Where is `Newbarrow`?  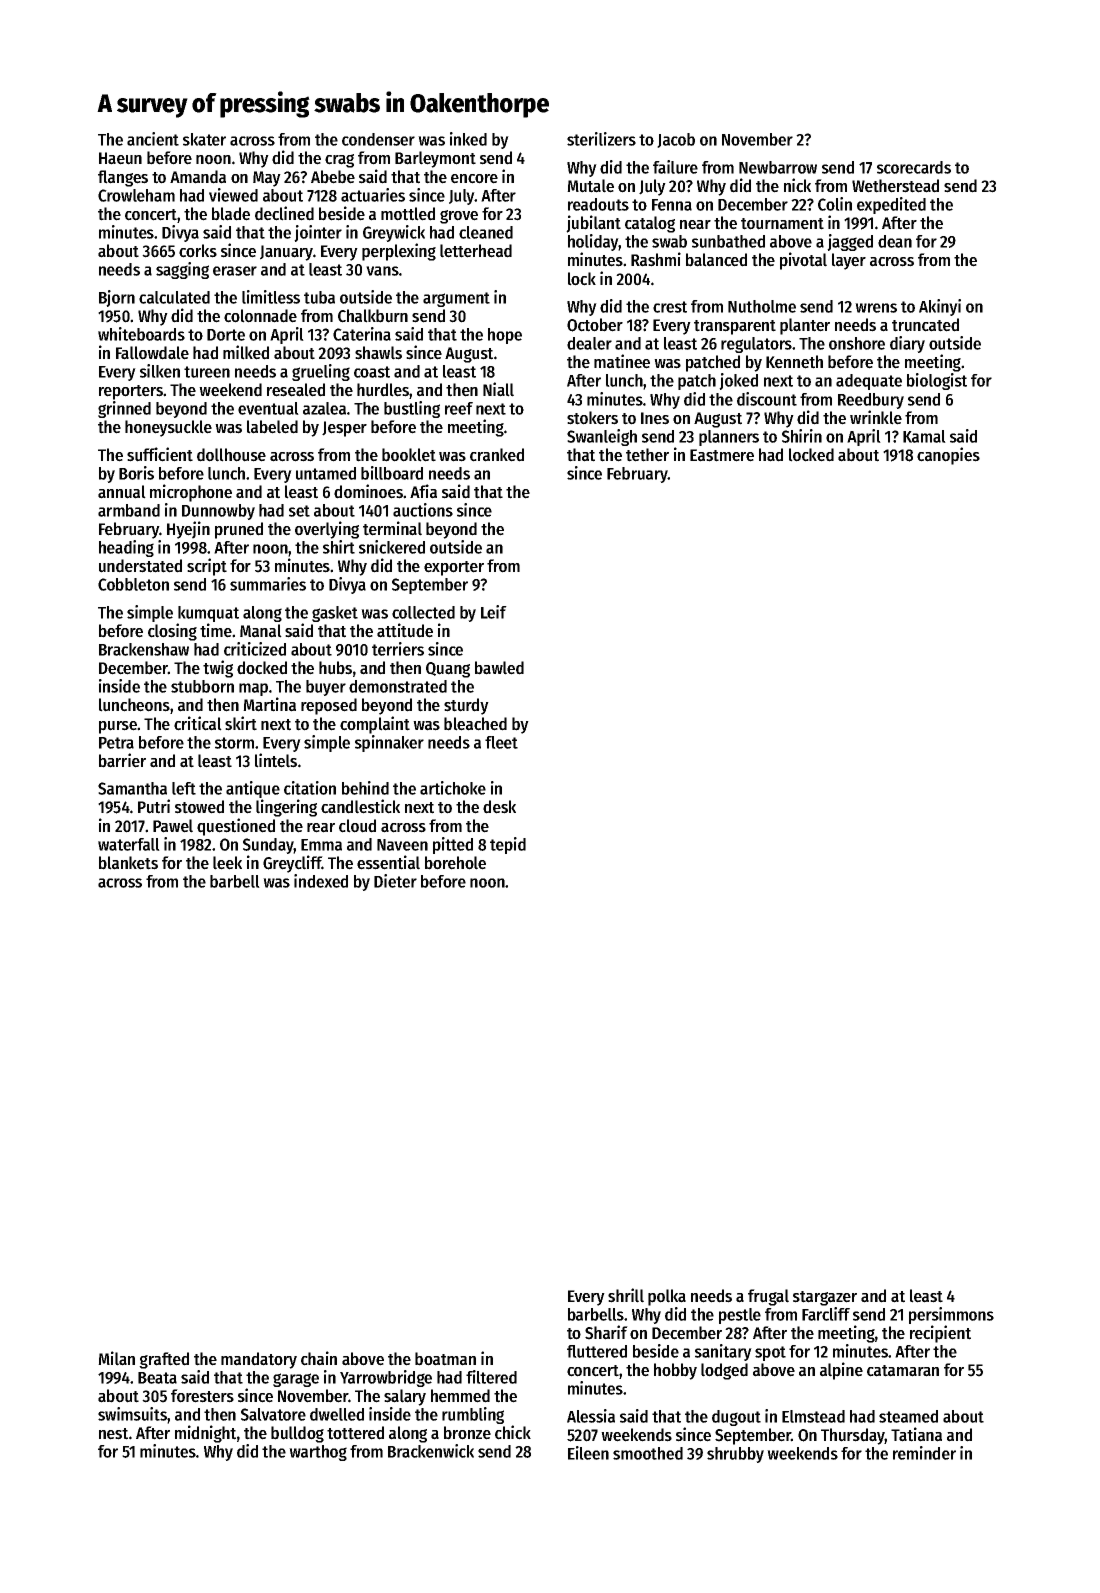
Newbarrow is located at coordinates (778, 167).
